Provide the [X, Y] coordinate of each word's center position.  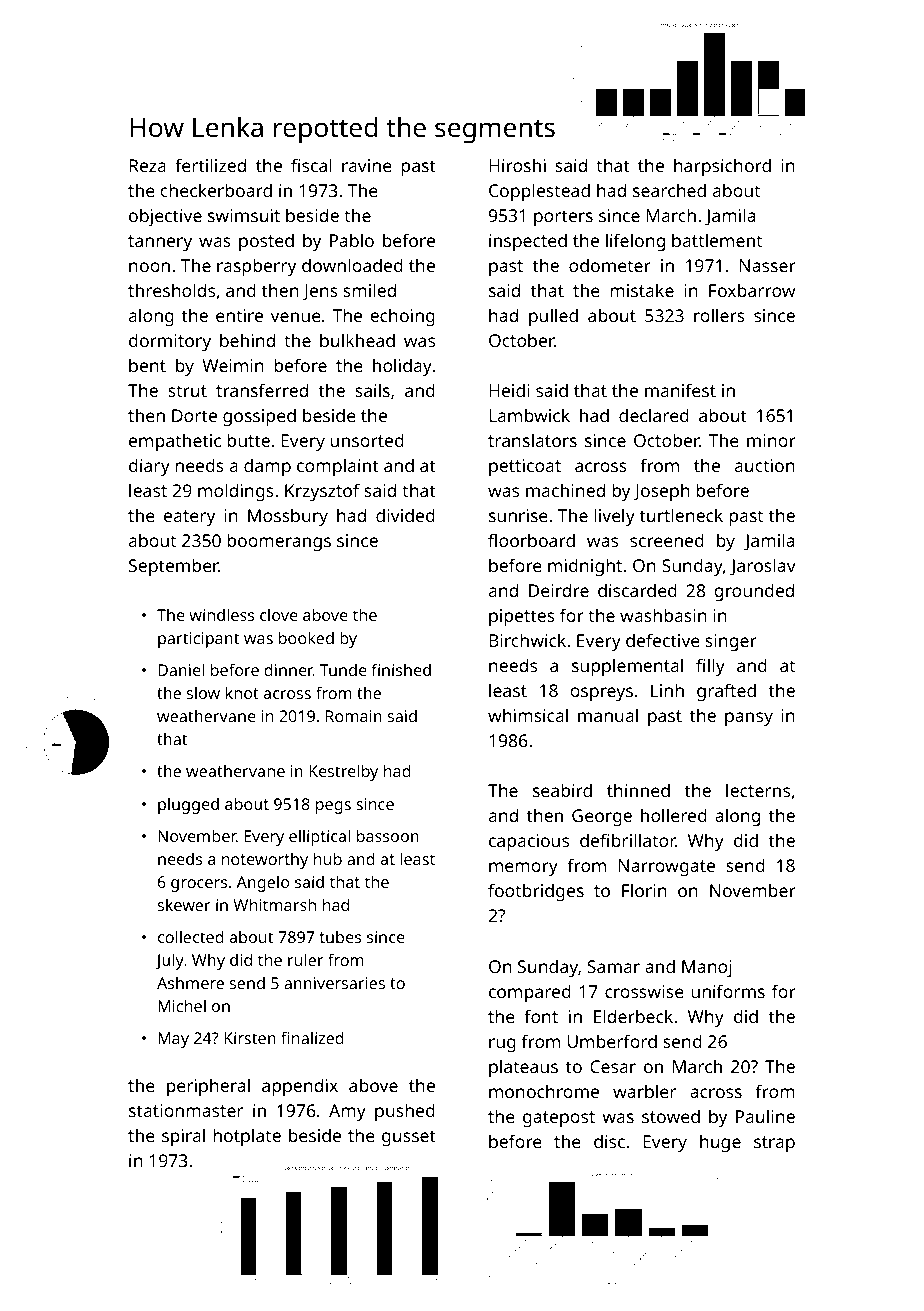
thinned [638, 790]
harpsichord [722, 167]
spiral [183, 1137]
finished [401, 669]
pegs [333, 807]
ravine [367, 165]
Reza [147, 165]
